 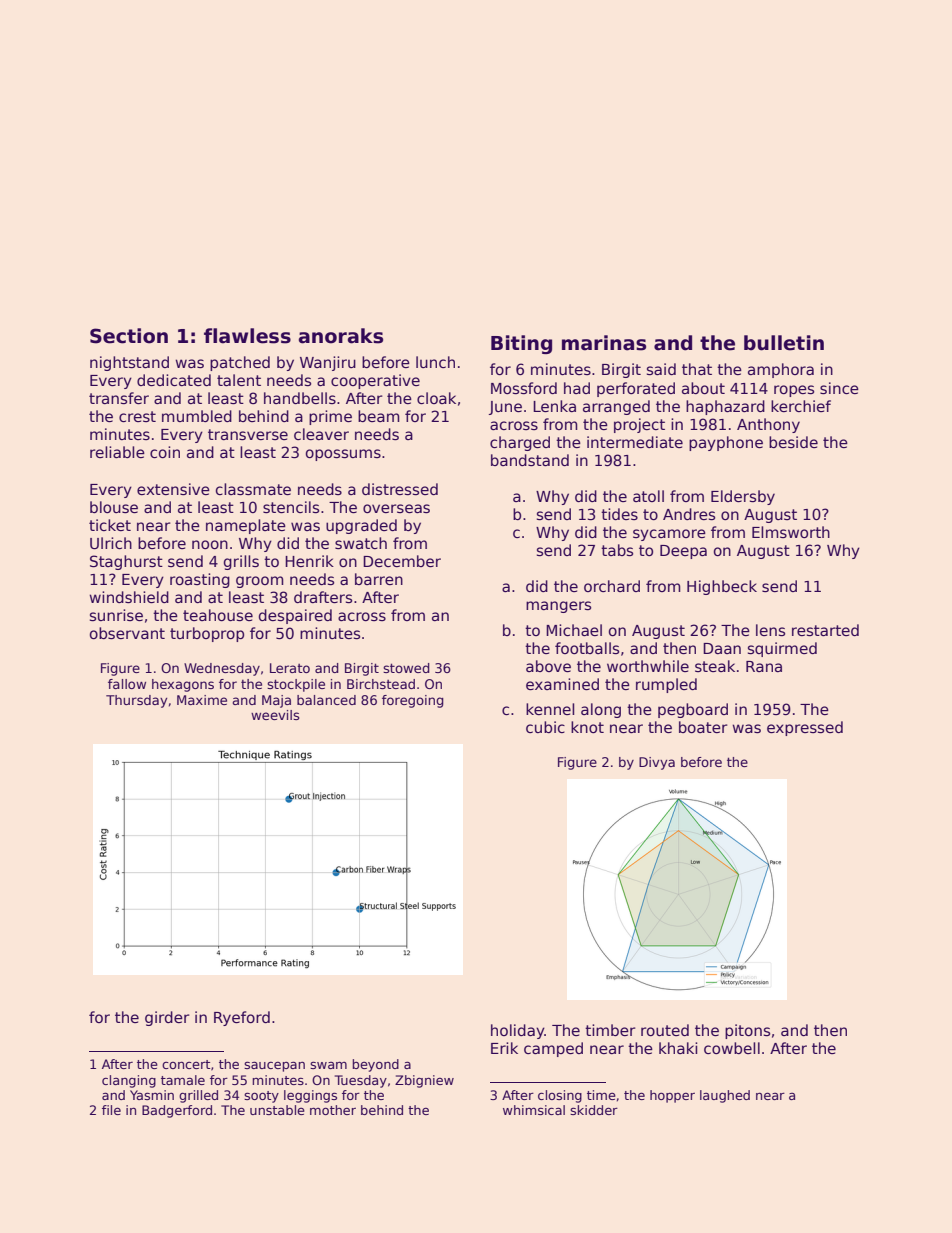 I want to click on ticket, so click(x=110, y=525).
